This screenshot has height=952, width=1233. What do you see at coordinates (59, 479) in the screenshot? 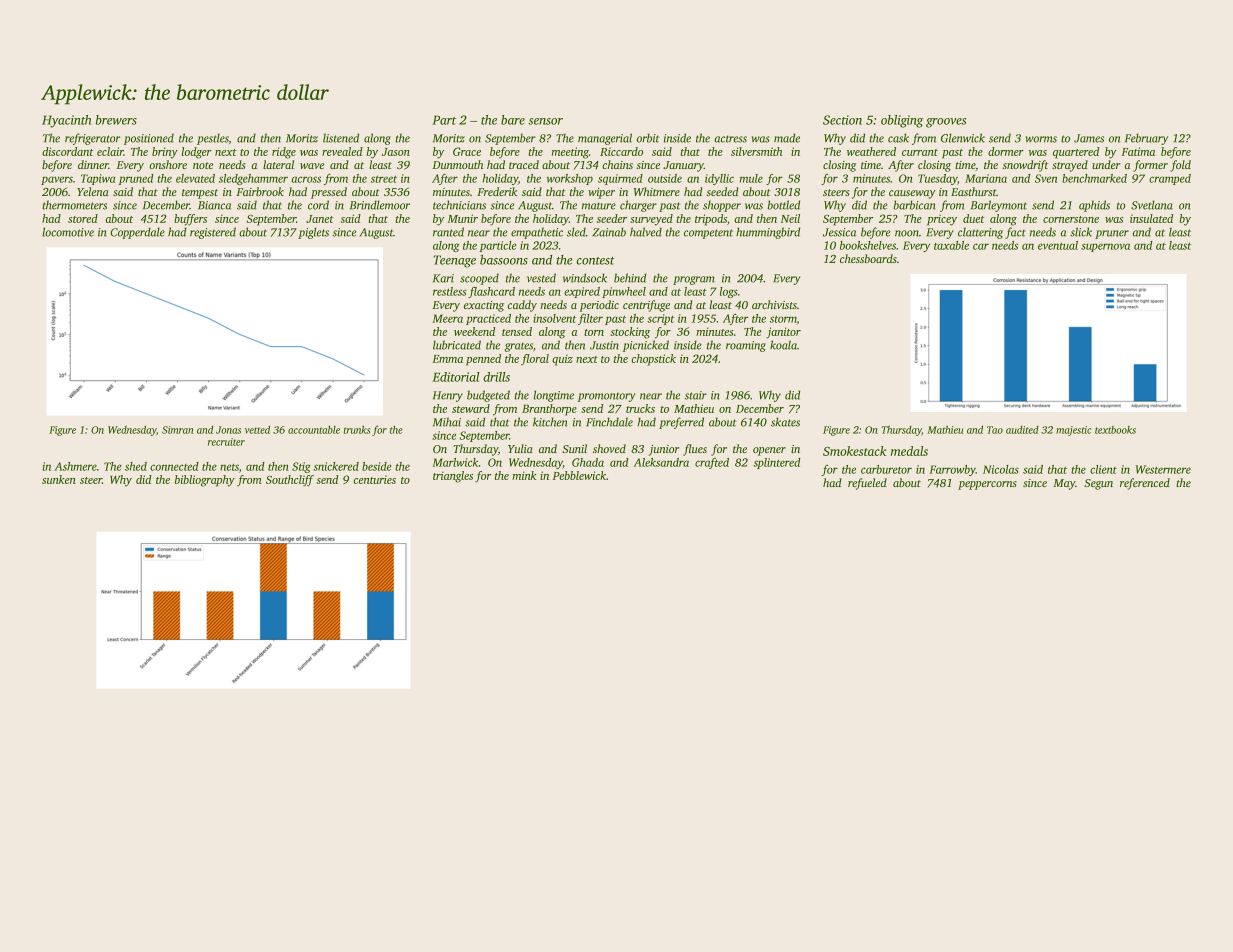
I see `sunken` at bounding box center [59, 479].
